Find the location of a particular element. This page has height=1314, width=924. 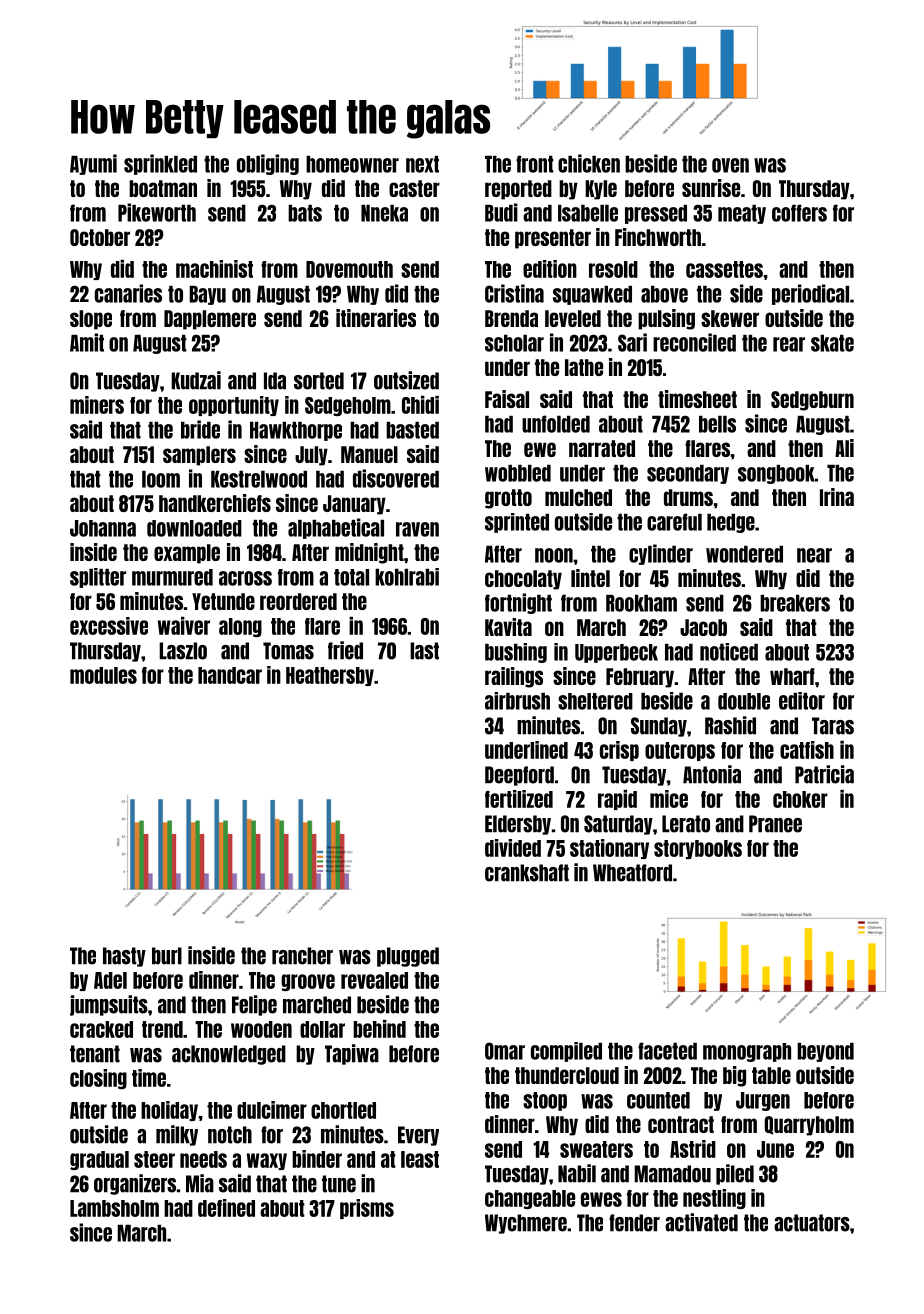

oven is located at coordinates (730, 165).
